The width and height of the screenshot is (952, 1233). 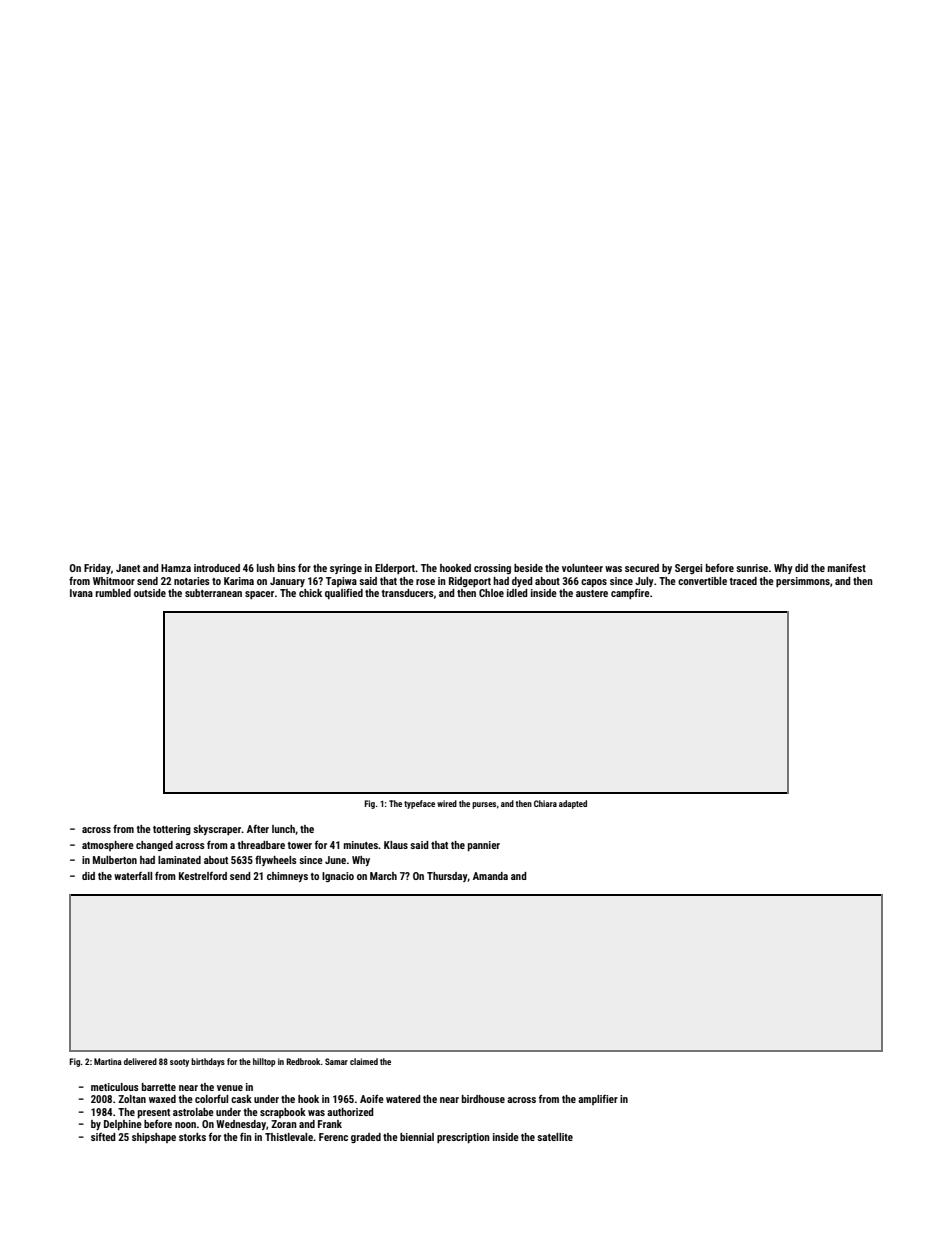 I want to click on Janet, so click(x=128, y=568).
